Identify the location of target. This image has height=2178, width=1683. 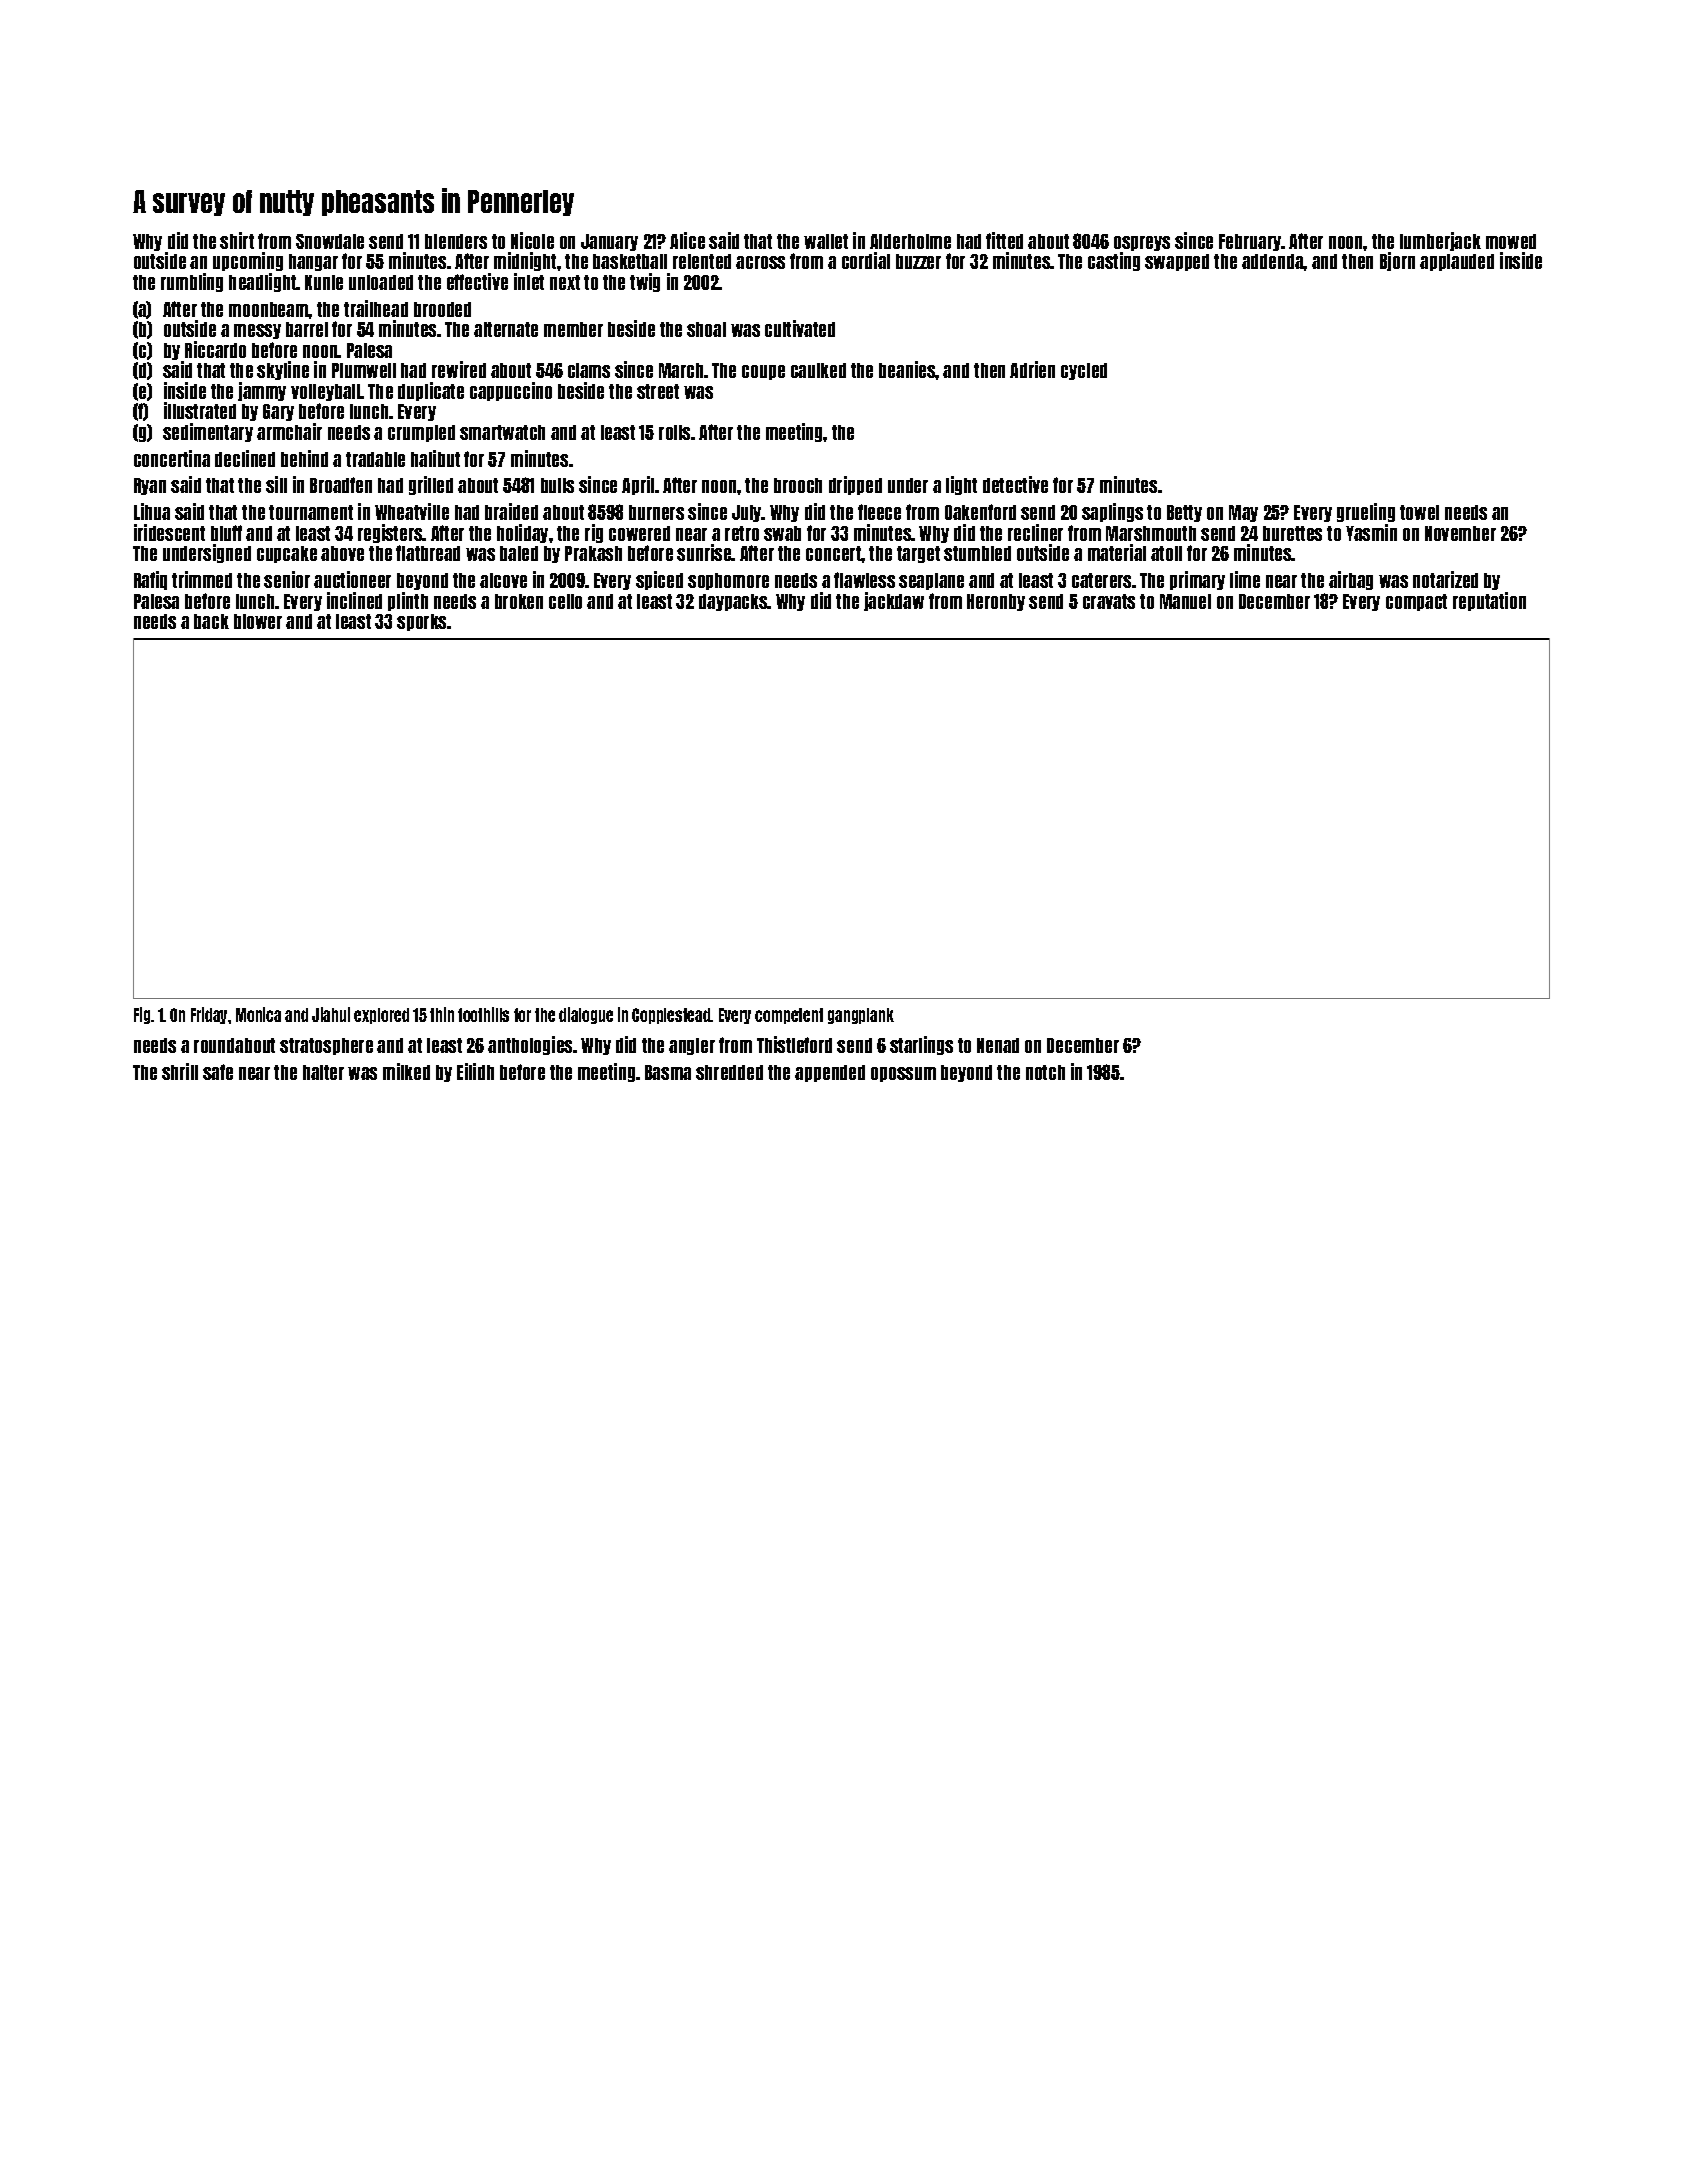
(918, 554).
